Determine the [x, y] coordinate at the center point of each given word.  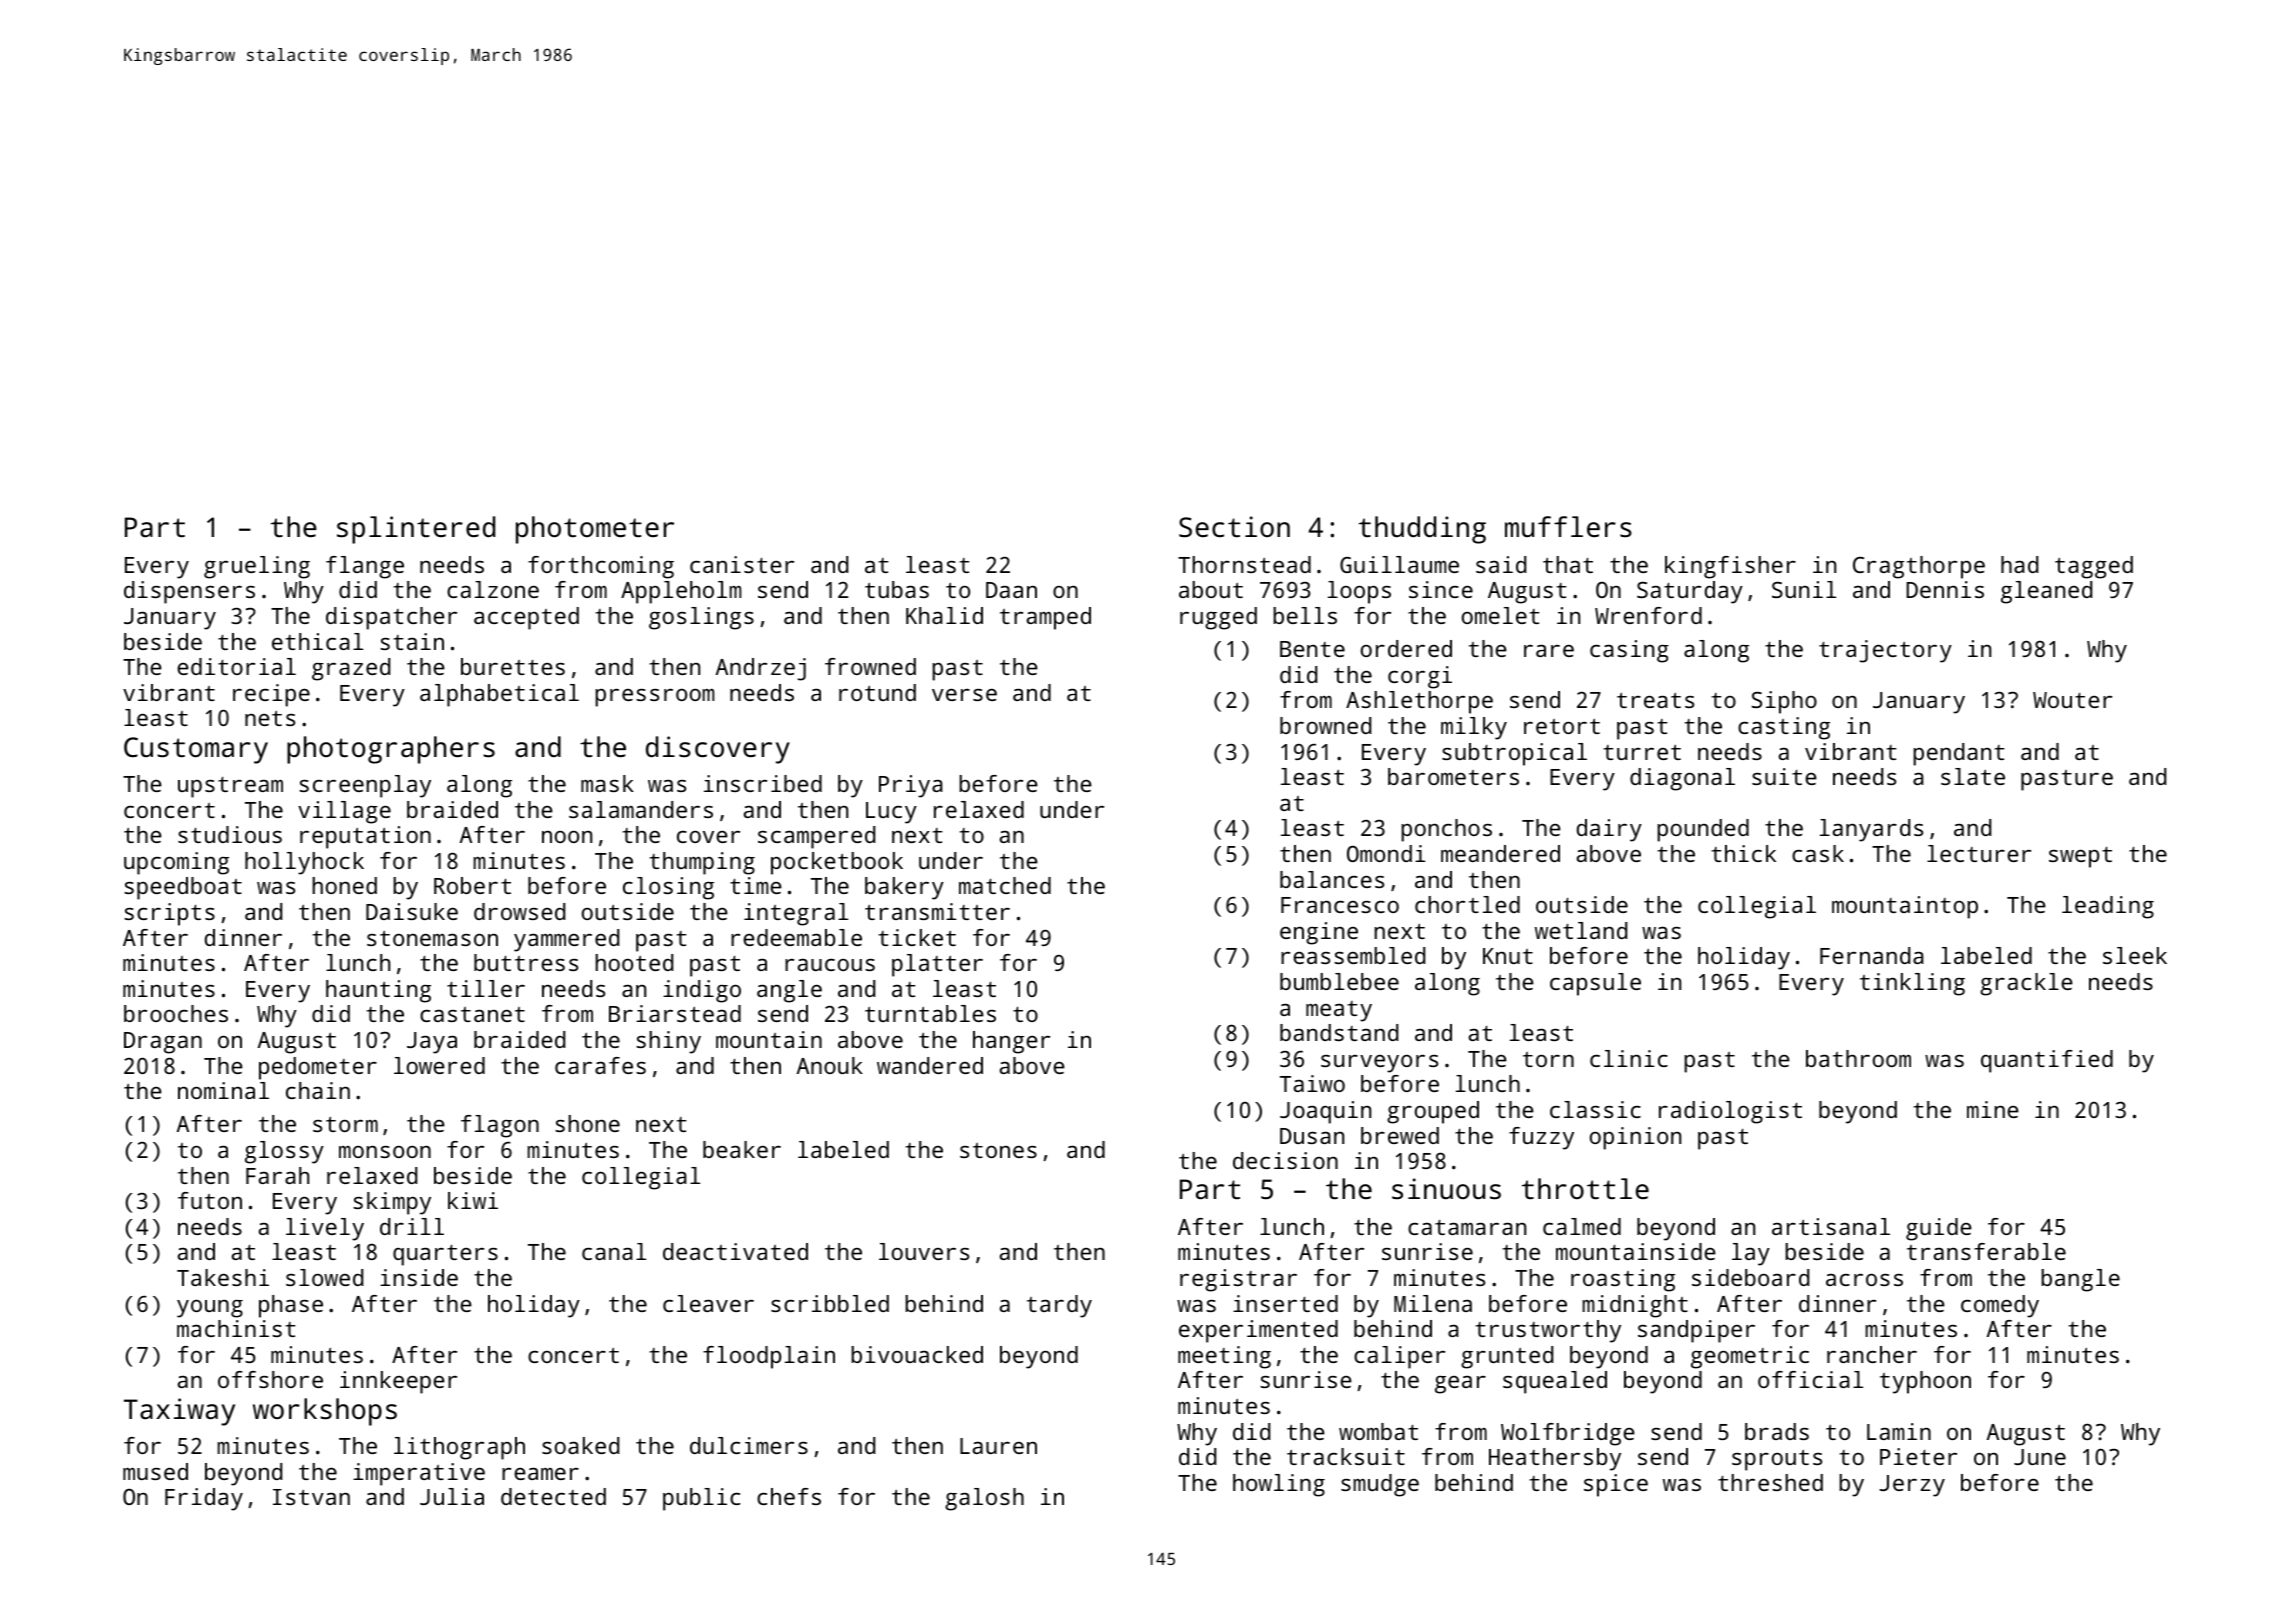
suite [1784, 776]
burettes [513, 666]
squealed [1555, 1382]
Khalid [944, 615]
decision [1285, 1160]
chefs [789, 1496]
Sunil [1804, 589]
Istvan [311, 1497]
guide [1939, 1229]
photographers [391, 750]
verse [964, 695]
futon [210, 1200]
